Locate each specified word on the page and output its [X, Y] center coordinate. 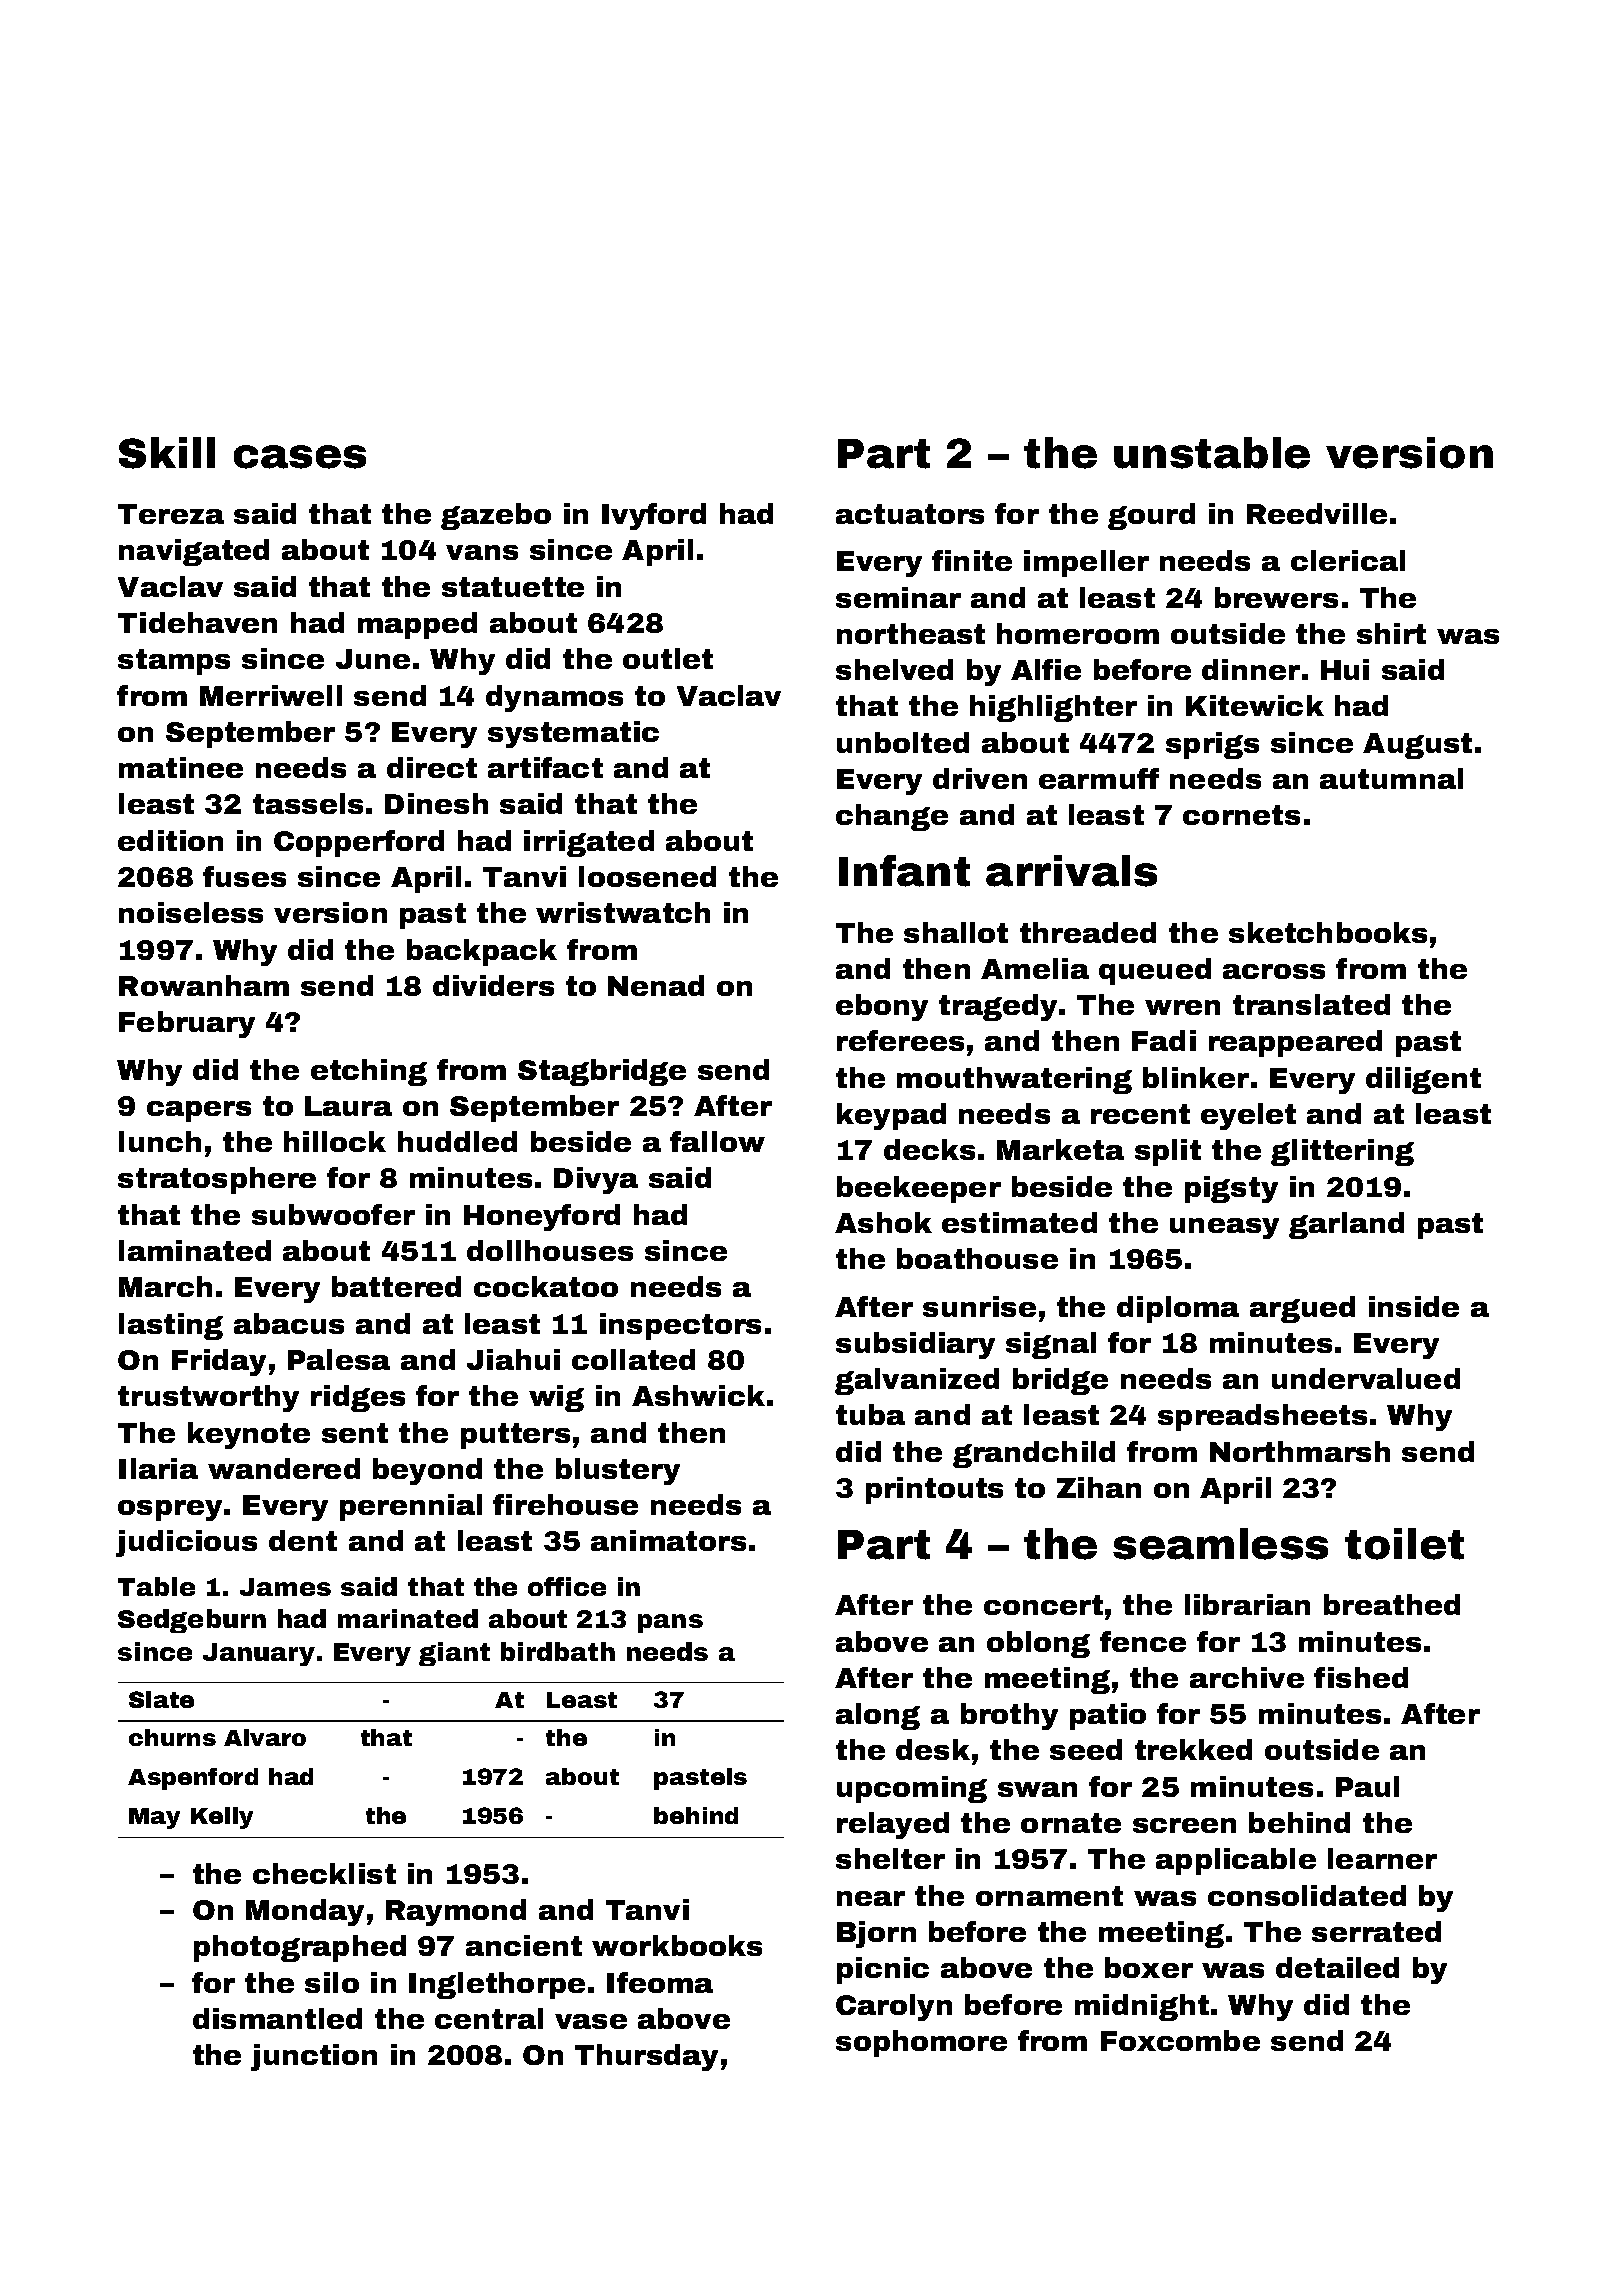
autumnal [1391, 778]
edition [170, 840]
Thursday [646, 2057]
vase [591, 2021]
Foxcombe [1180, 2040]
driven [980, 778]
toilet [1404, 1544]
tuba [870, 1414]
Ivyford [654, 516]
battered [396, 1286]
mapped [417, 625]
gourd [1151, 516]
